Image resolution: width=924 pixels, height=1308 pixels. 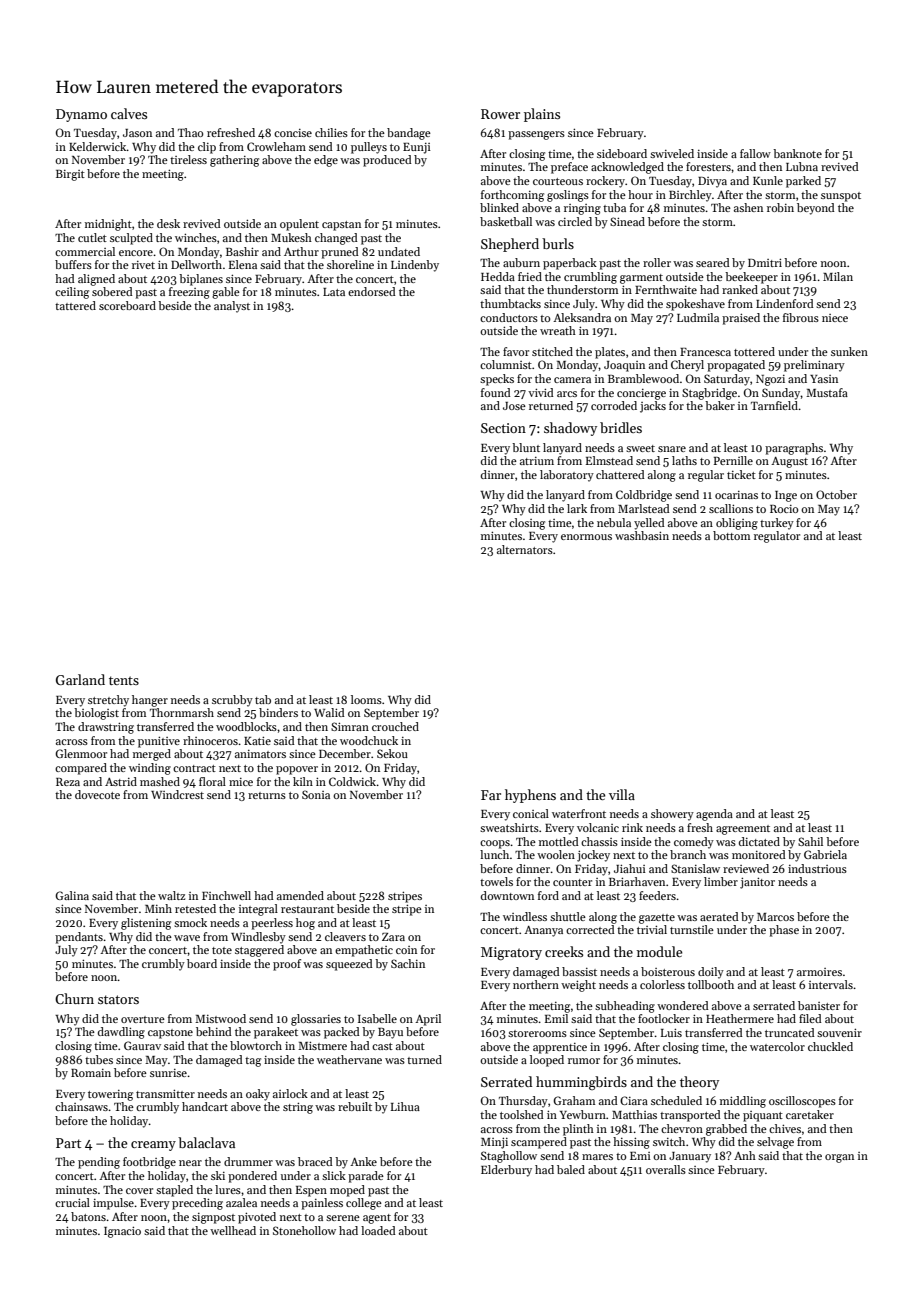 What do you see at coordinates (409, 134) in the document?
I see `bandage` at bounding box center [409, 134].
